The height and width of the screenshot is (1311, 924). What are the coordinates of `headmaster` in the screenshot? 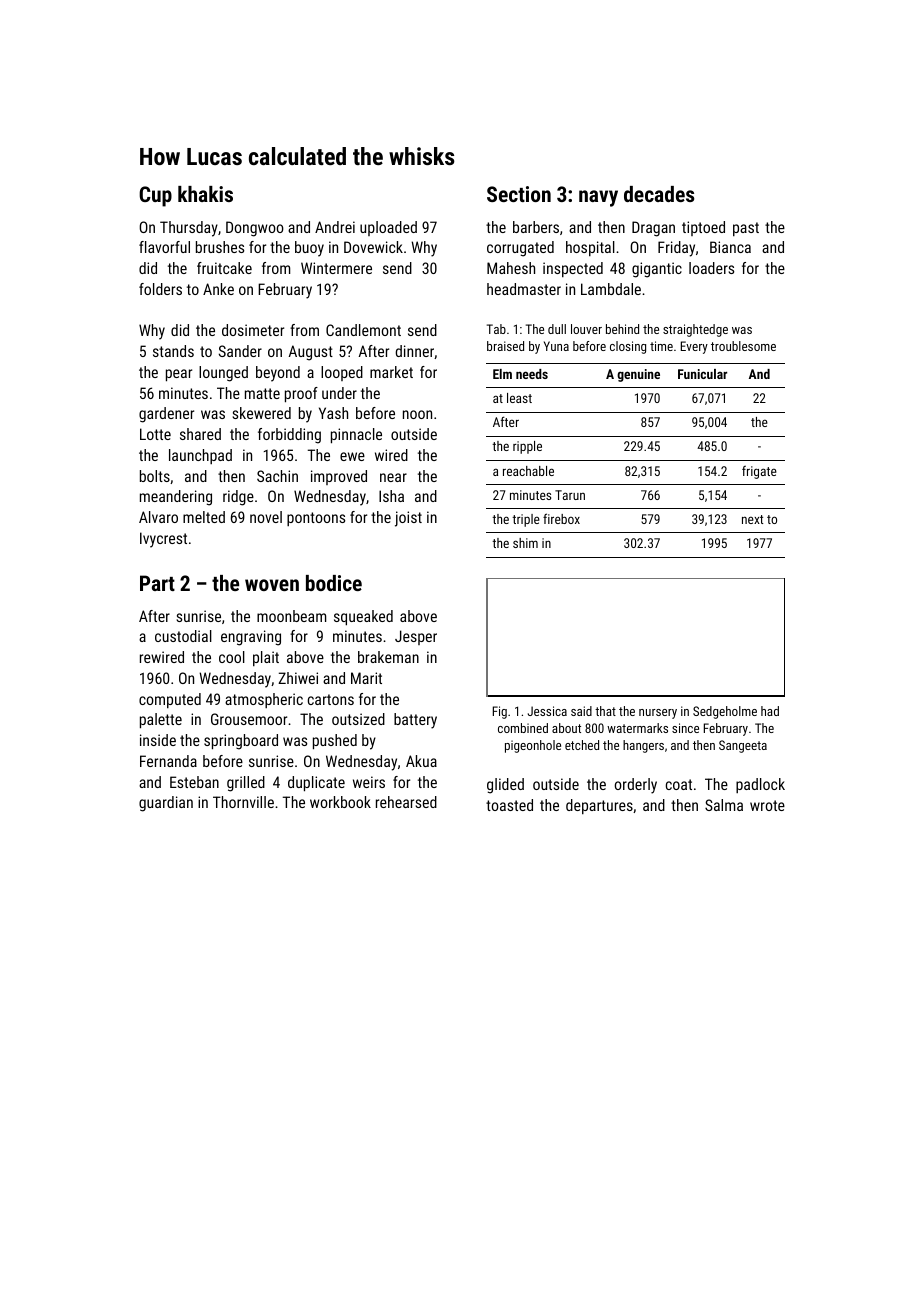 It's located at (524, 289).
